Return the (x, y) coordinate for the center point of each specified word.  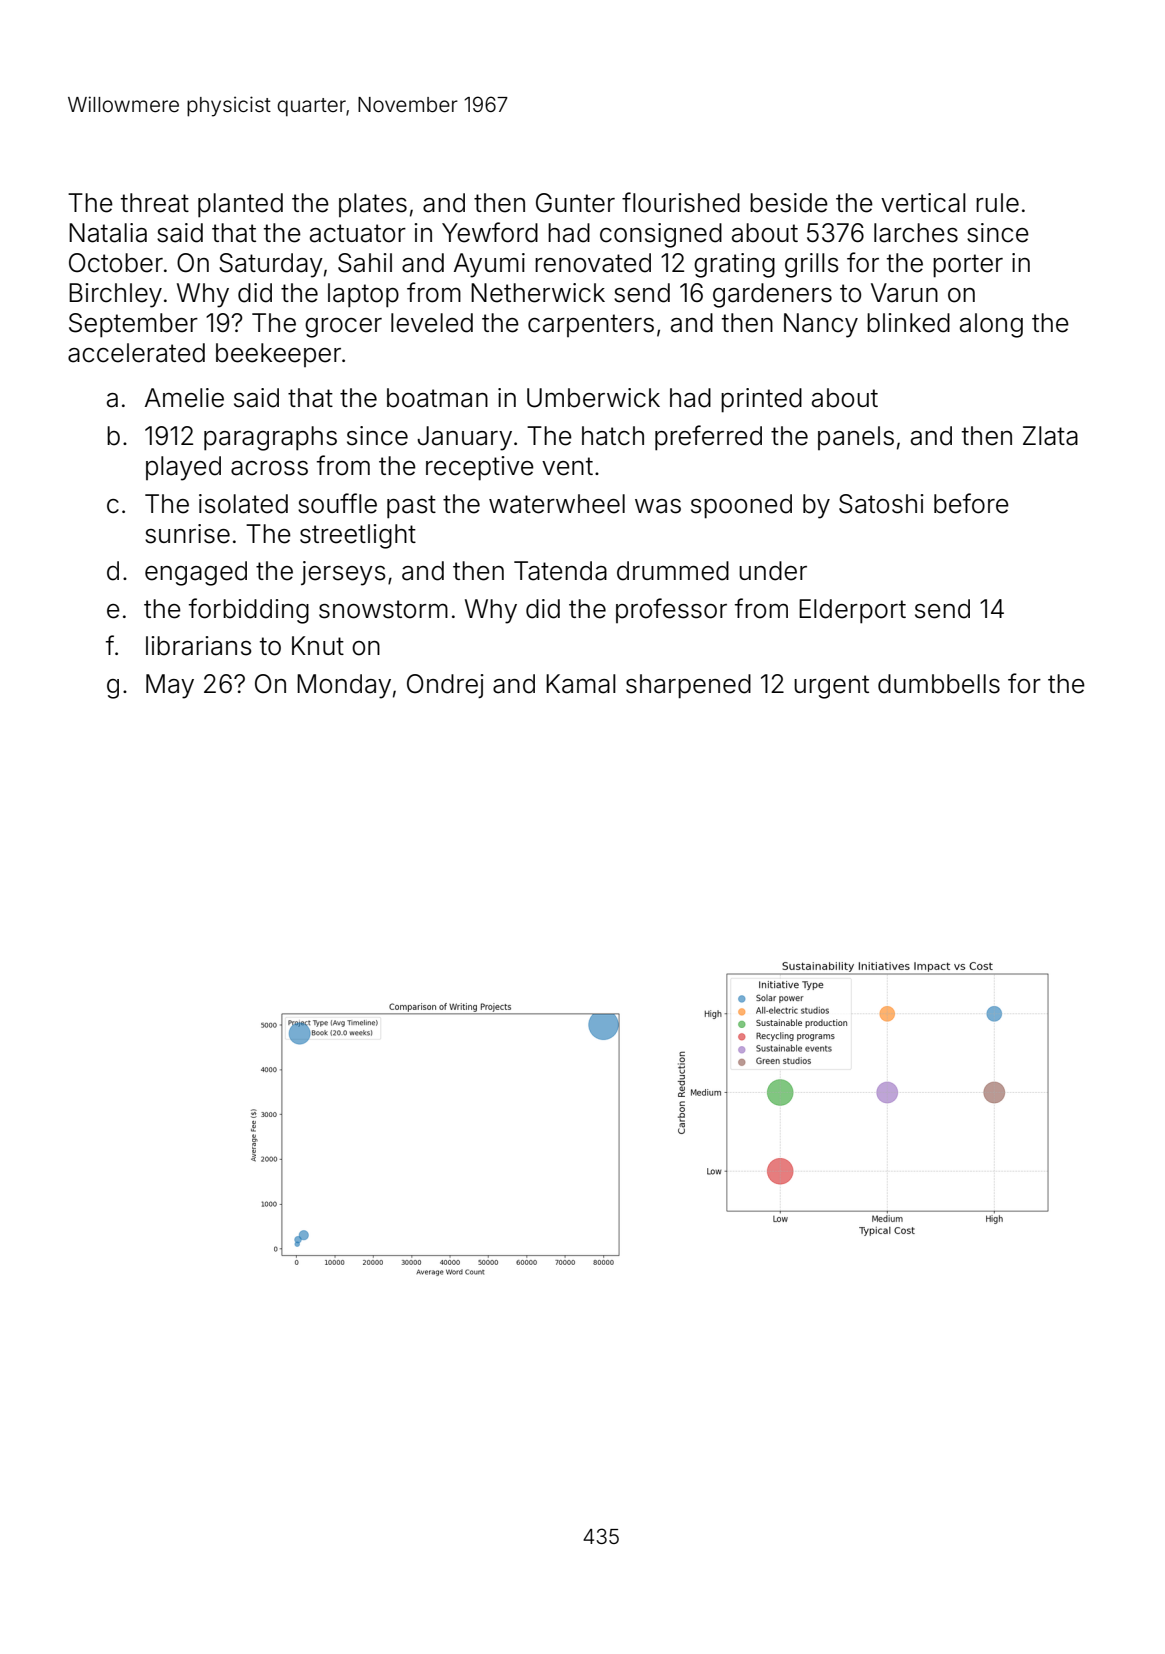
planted (240, 205)
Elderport (852, 611)
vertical (923, 203)
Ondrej (445, 686)
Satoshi (881, 504)
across (269, 468)
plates (373, 205)
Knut (318, 645)
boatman (437, 398)
